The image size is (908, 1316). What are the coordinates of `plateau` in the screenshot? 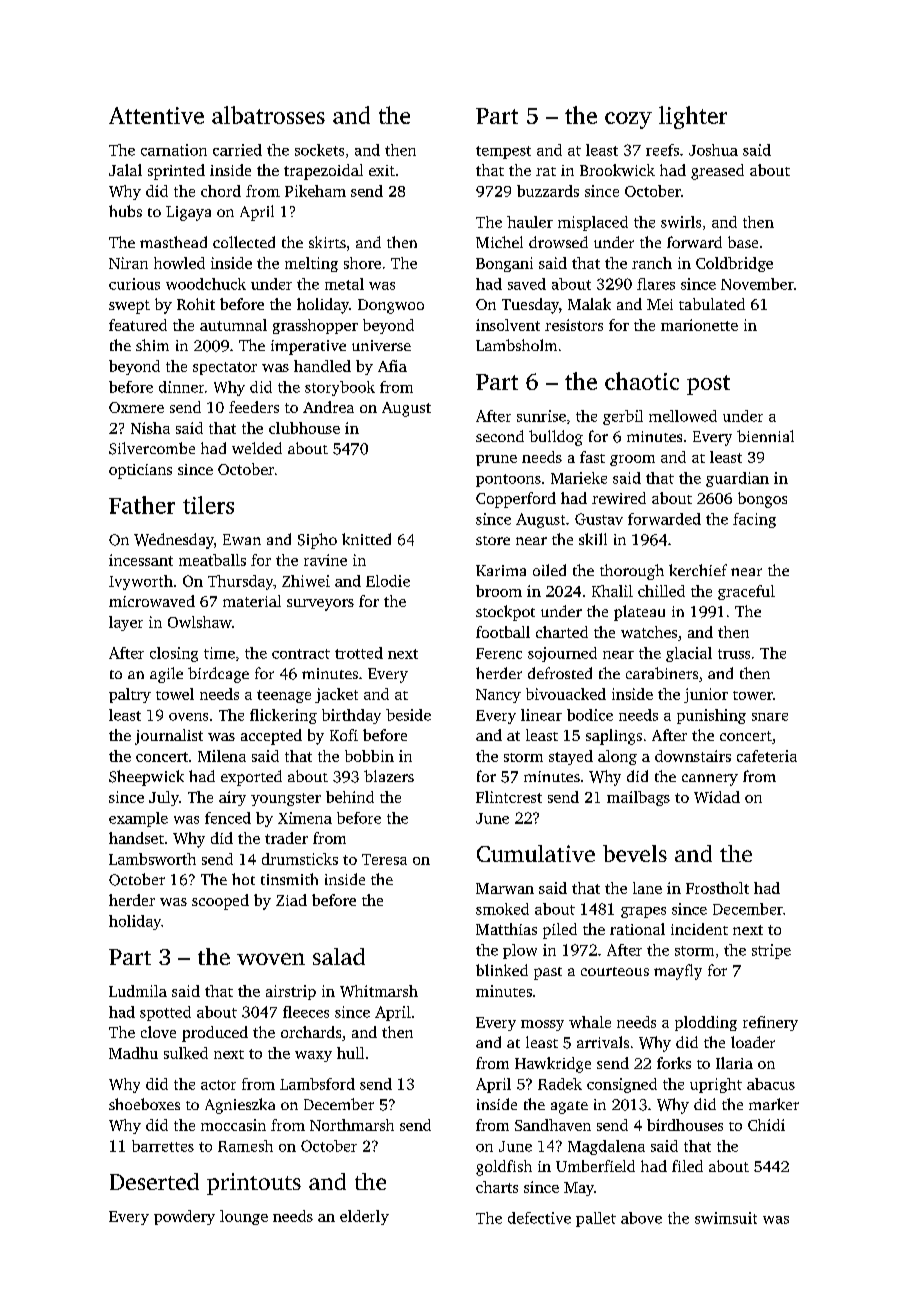 It's located at (639, 613).
